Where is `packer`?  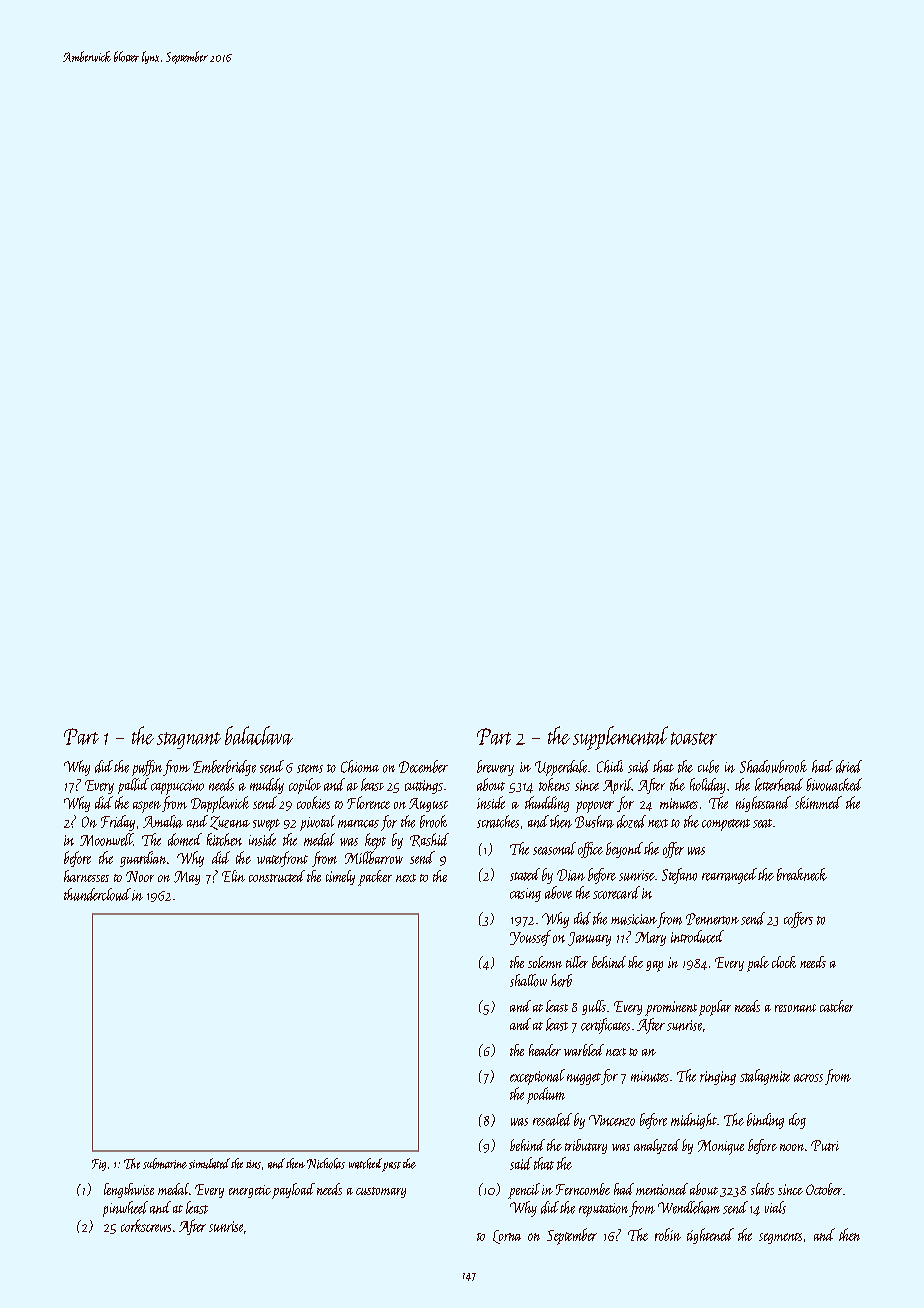
packer is located at coordinates (375, 878).
